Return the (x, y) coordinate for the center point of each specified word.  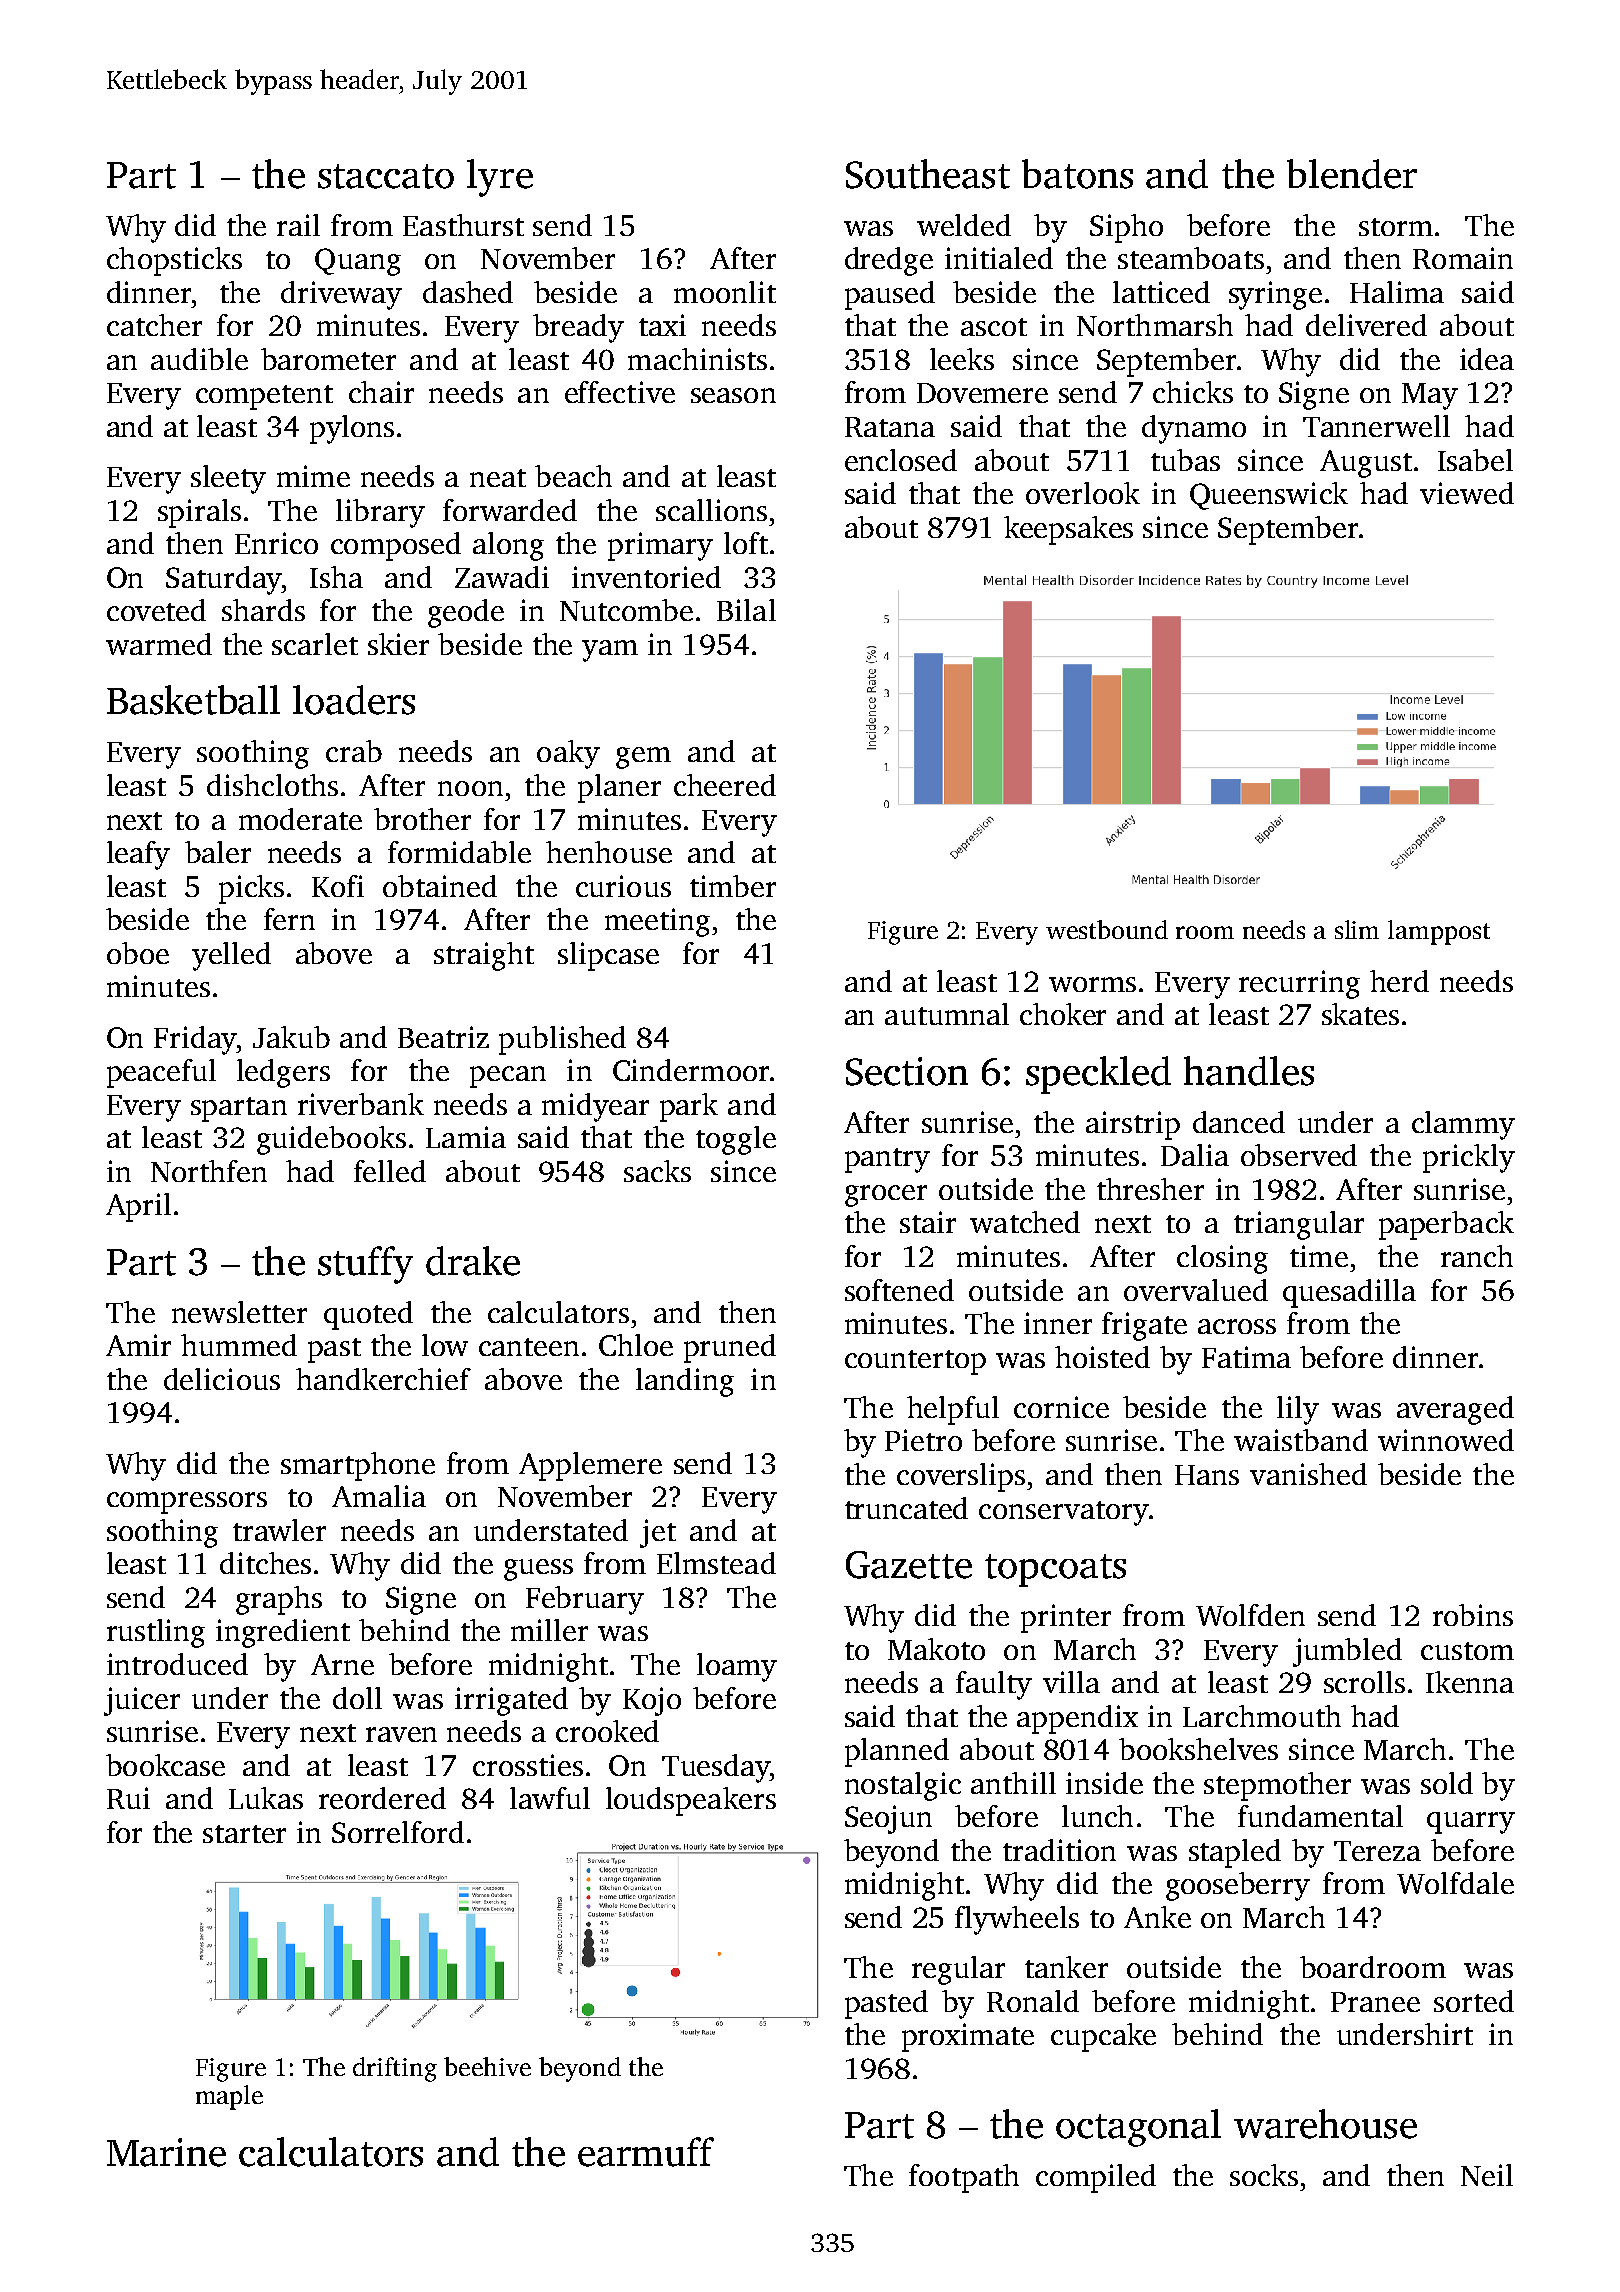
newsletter (239, 1312)
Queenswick (1269, 496)
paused (890, 295)
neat (498, 478)
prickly (1469, 1158)
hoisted (1102, 1357)
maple (229, 2097)
